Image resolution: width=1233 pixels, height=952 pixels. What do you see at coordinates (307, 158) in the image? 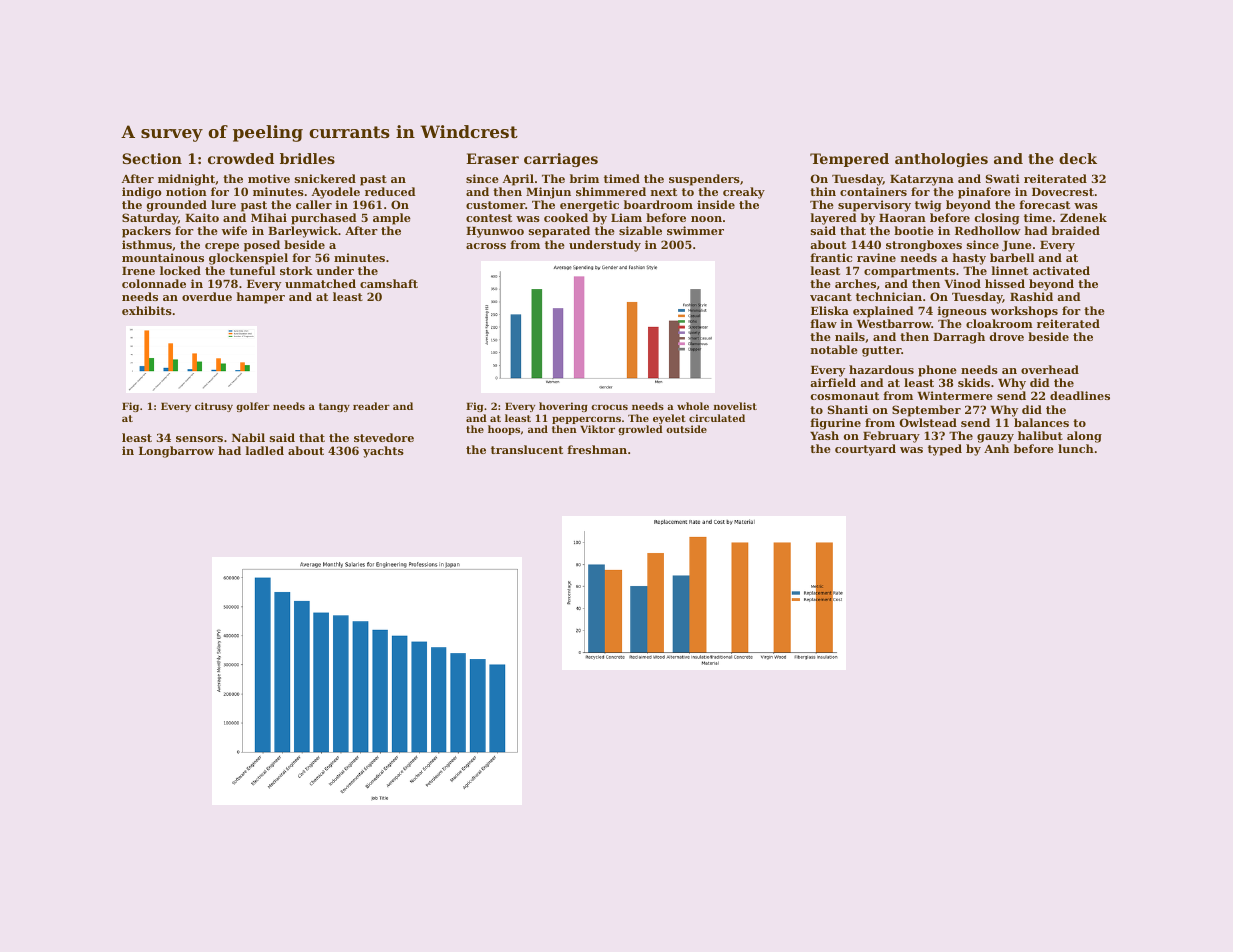
I see `bridles` at bounding box center [307, 158].
